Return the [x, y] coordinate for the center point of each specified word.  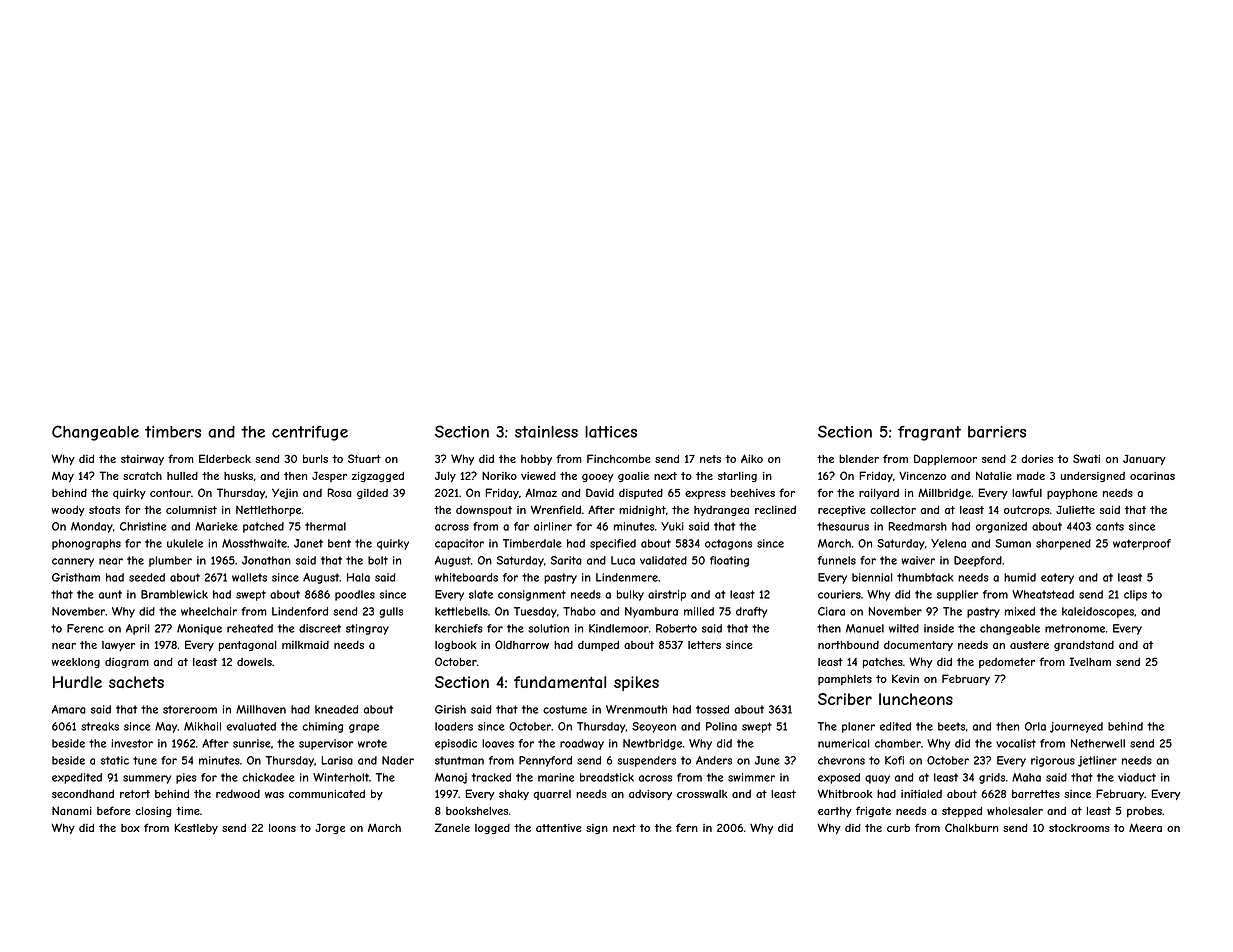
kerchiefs [459, 628]
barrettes [1036, 794]
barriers [997, 432]
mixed [1020, 611]
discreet [320, 628]
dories [1037, 458]
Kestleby [196, 828]
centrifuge [310, 433]
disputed [641, 494]
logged [492, 829]
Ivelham [1090, 661]
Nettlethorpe [268, 511]
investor [132, 743]
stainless [546, 432]
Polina [721, 726]
